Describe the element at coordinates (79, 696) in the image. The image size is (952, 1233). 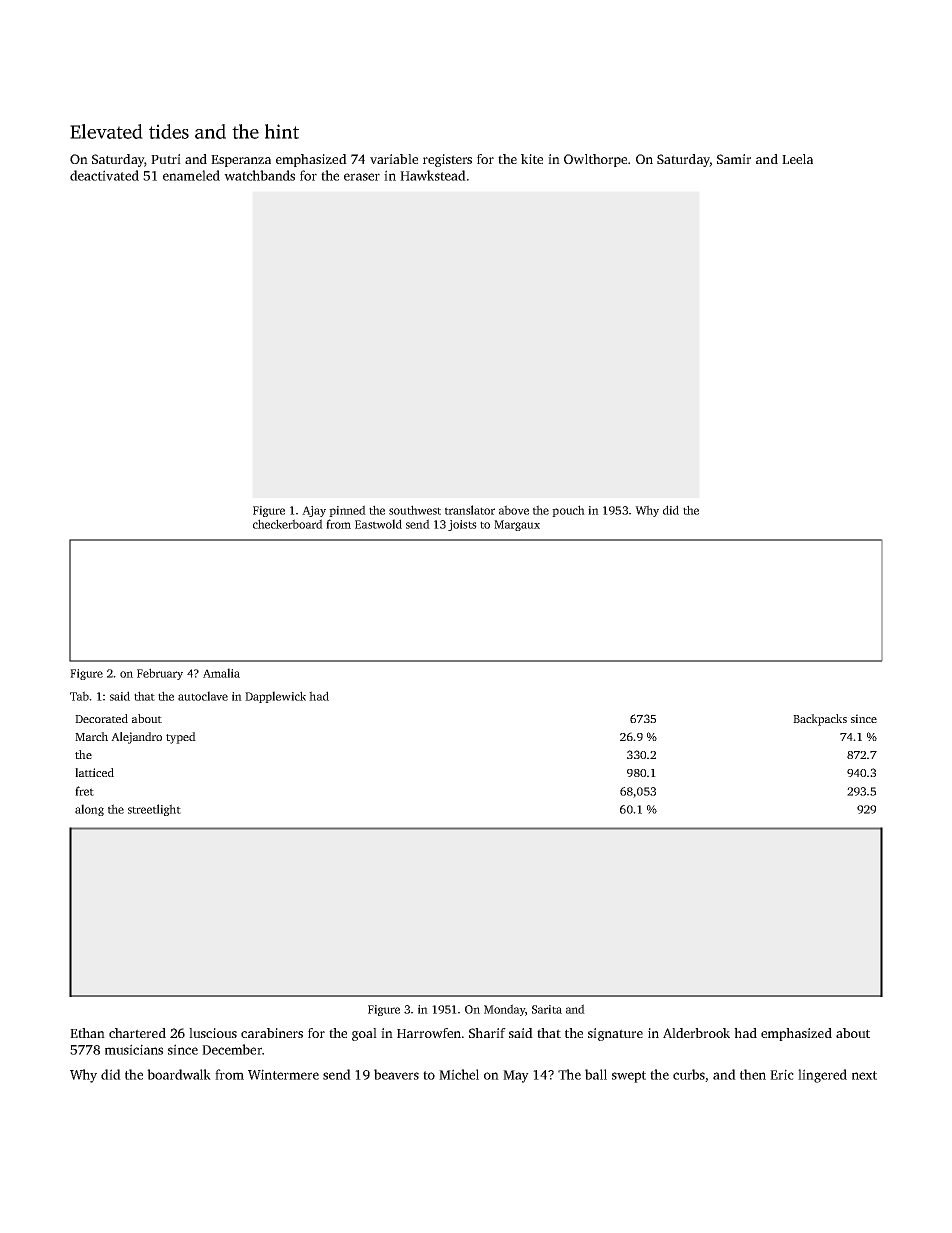
I see `Tab` at that location.
